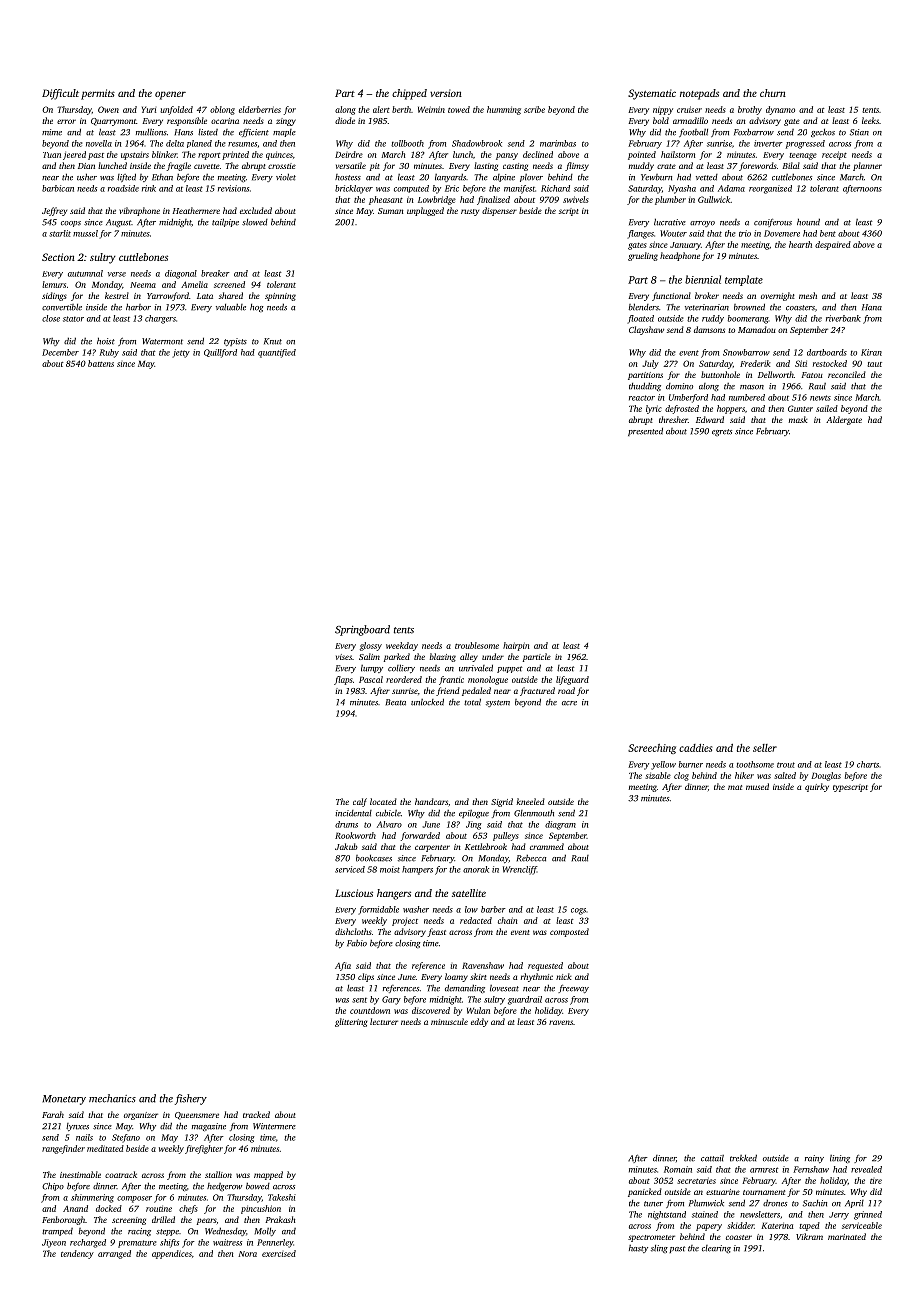 The height and width of the screenshot is (1308, 924). Describe the element at coordinates (573, 988) in the screenshot. I see `freeway` at that location.
